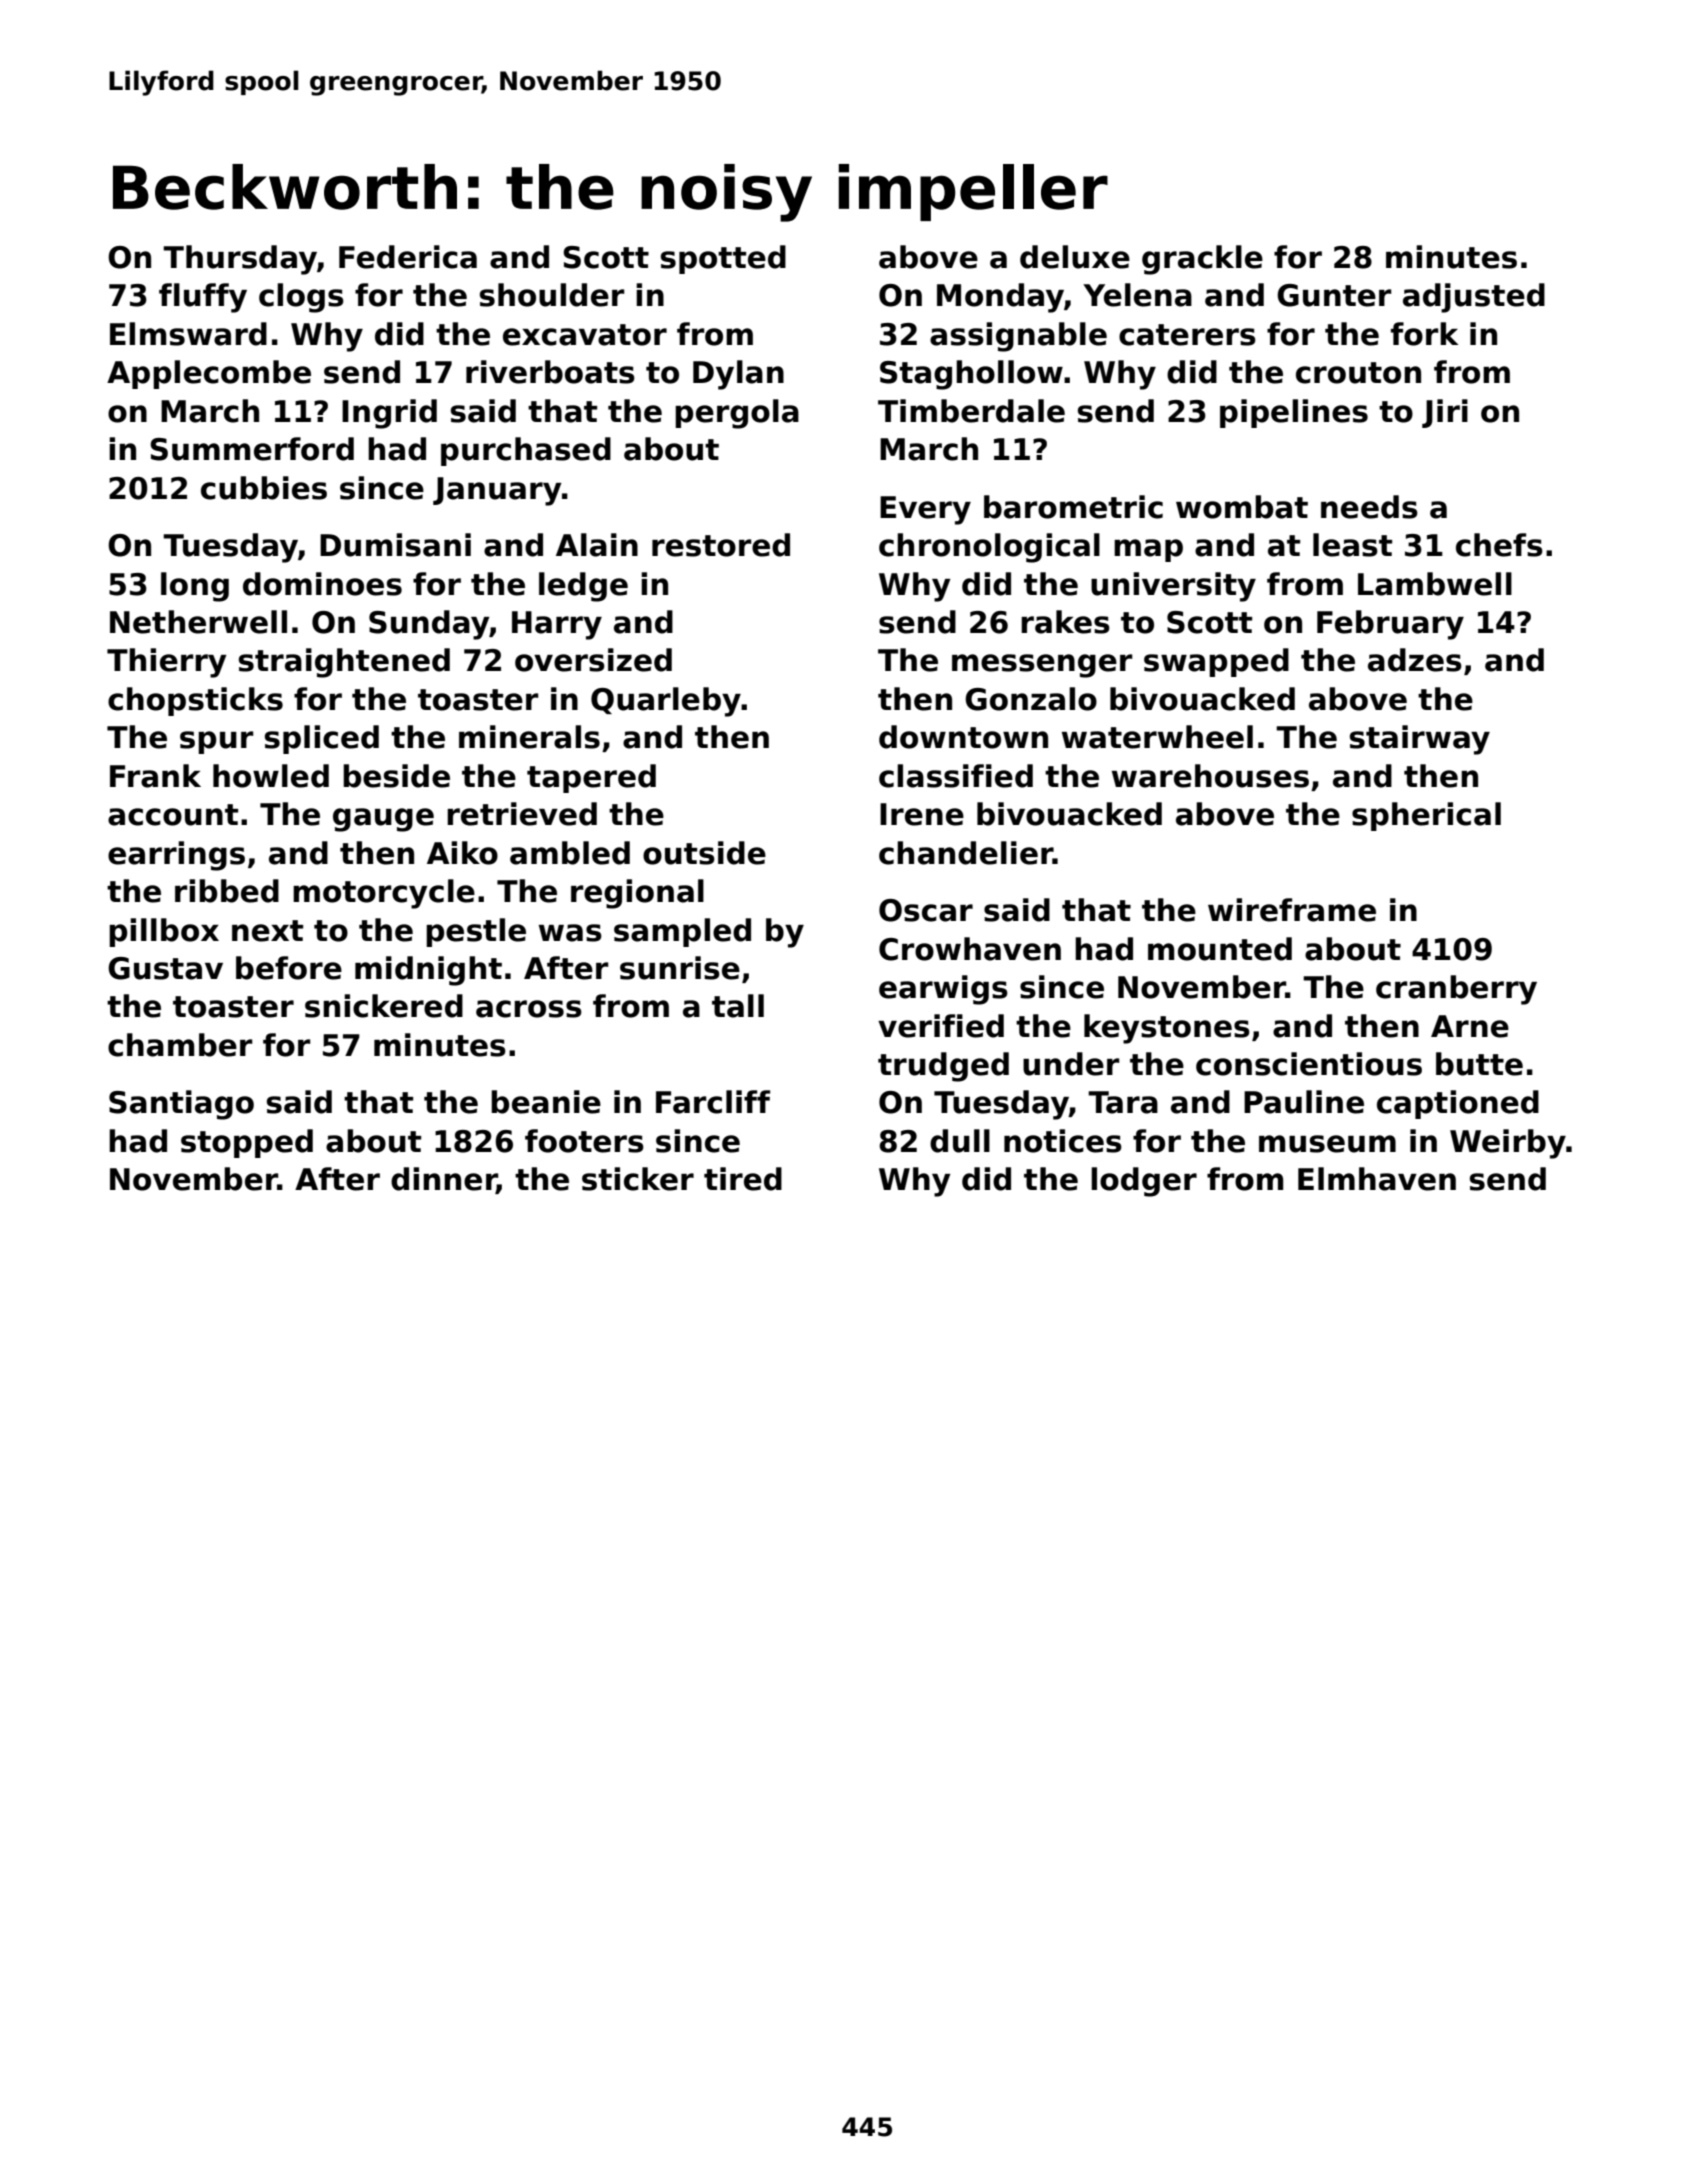  I want to click on sticker, so click(638, 1179).
